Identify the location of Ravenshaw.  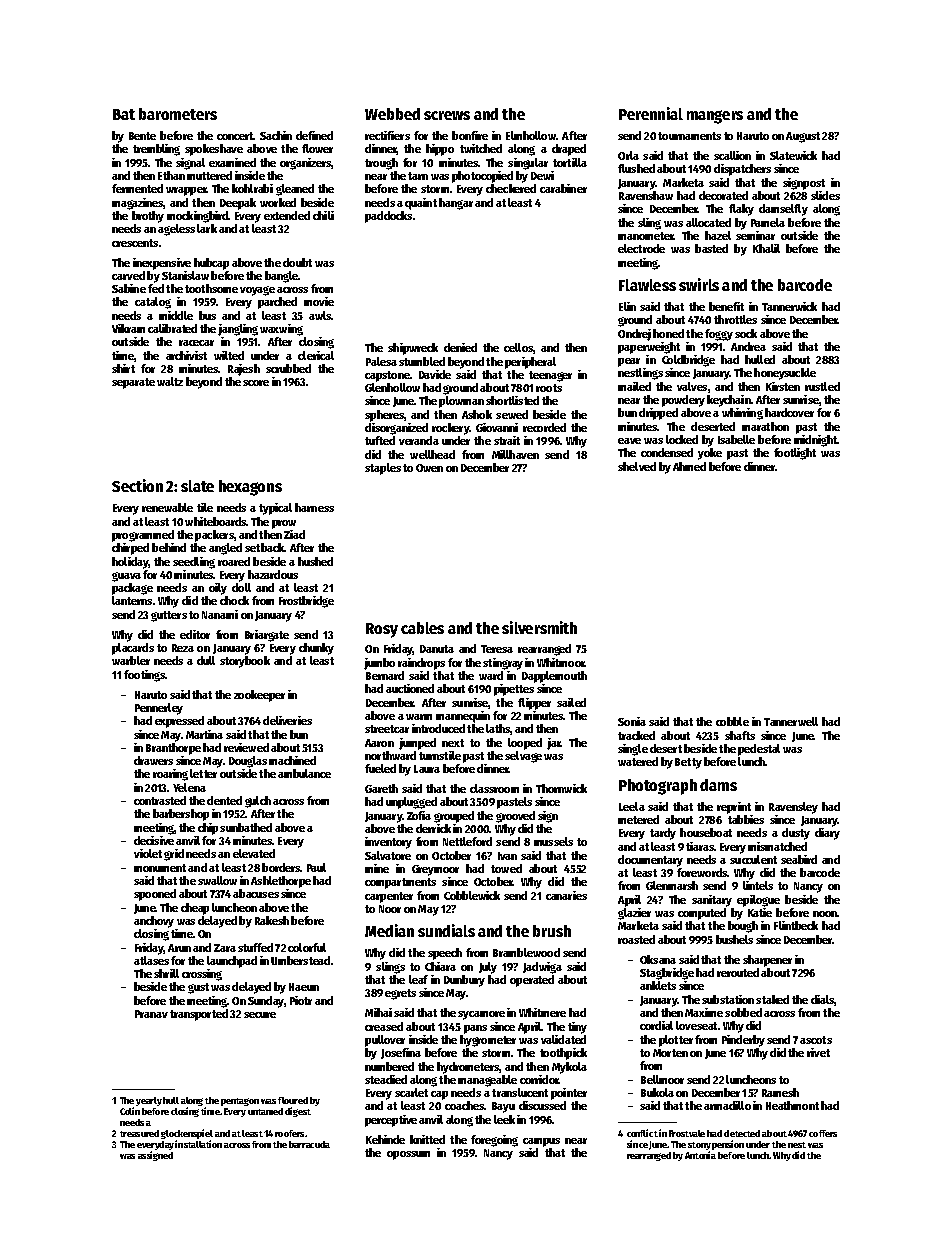
(646, 195).
